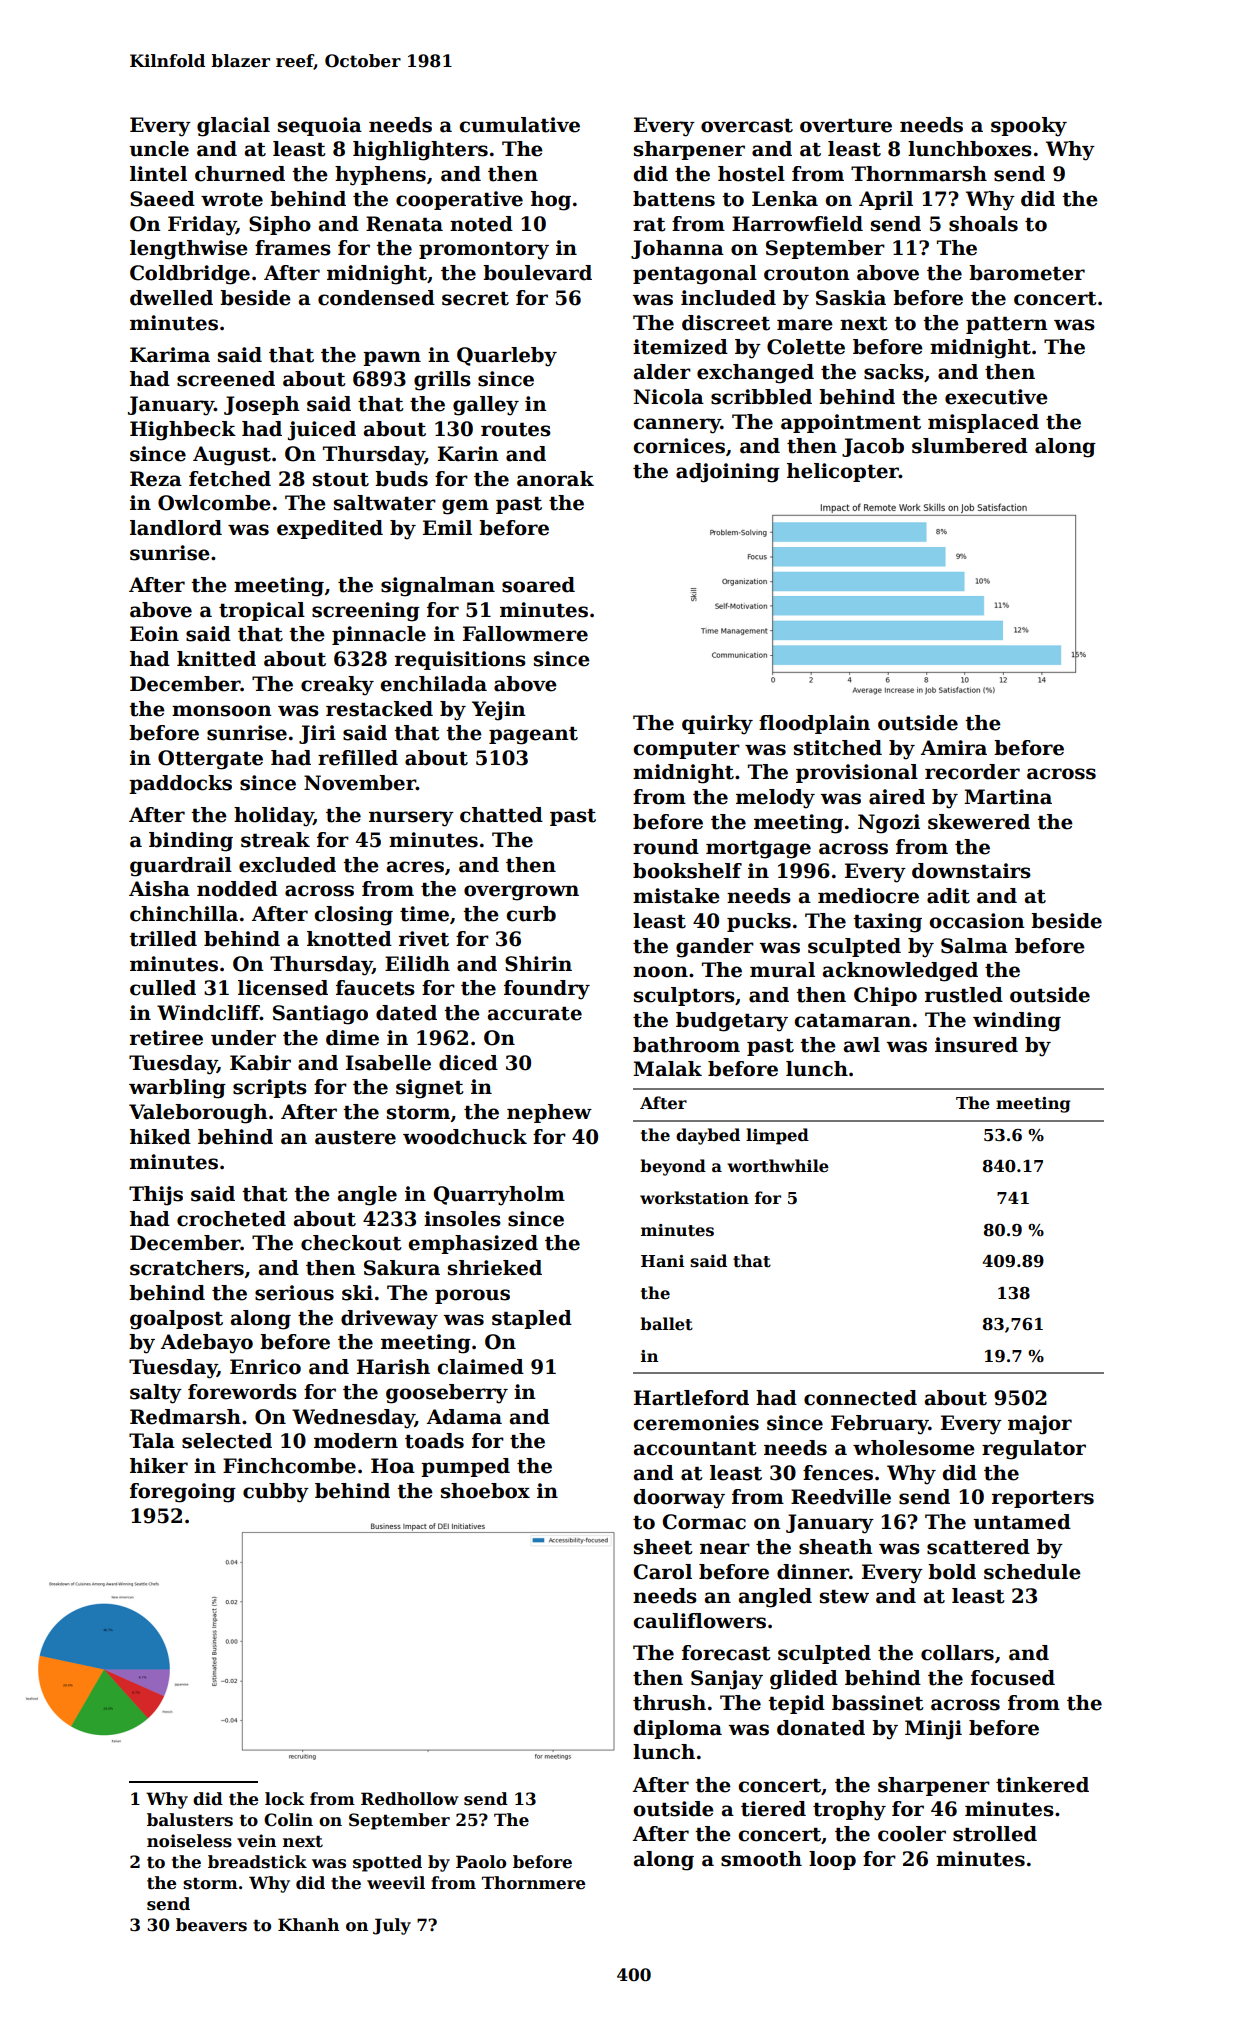  What do you see at coordinates (914, 1448) in the screenshot?
I see `wholesome` at bounding box center [914, 1448].
